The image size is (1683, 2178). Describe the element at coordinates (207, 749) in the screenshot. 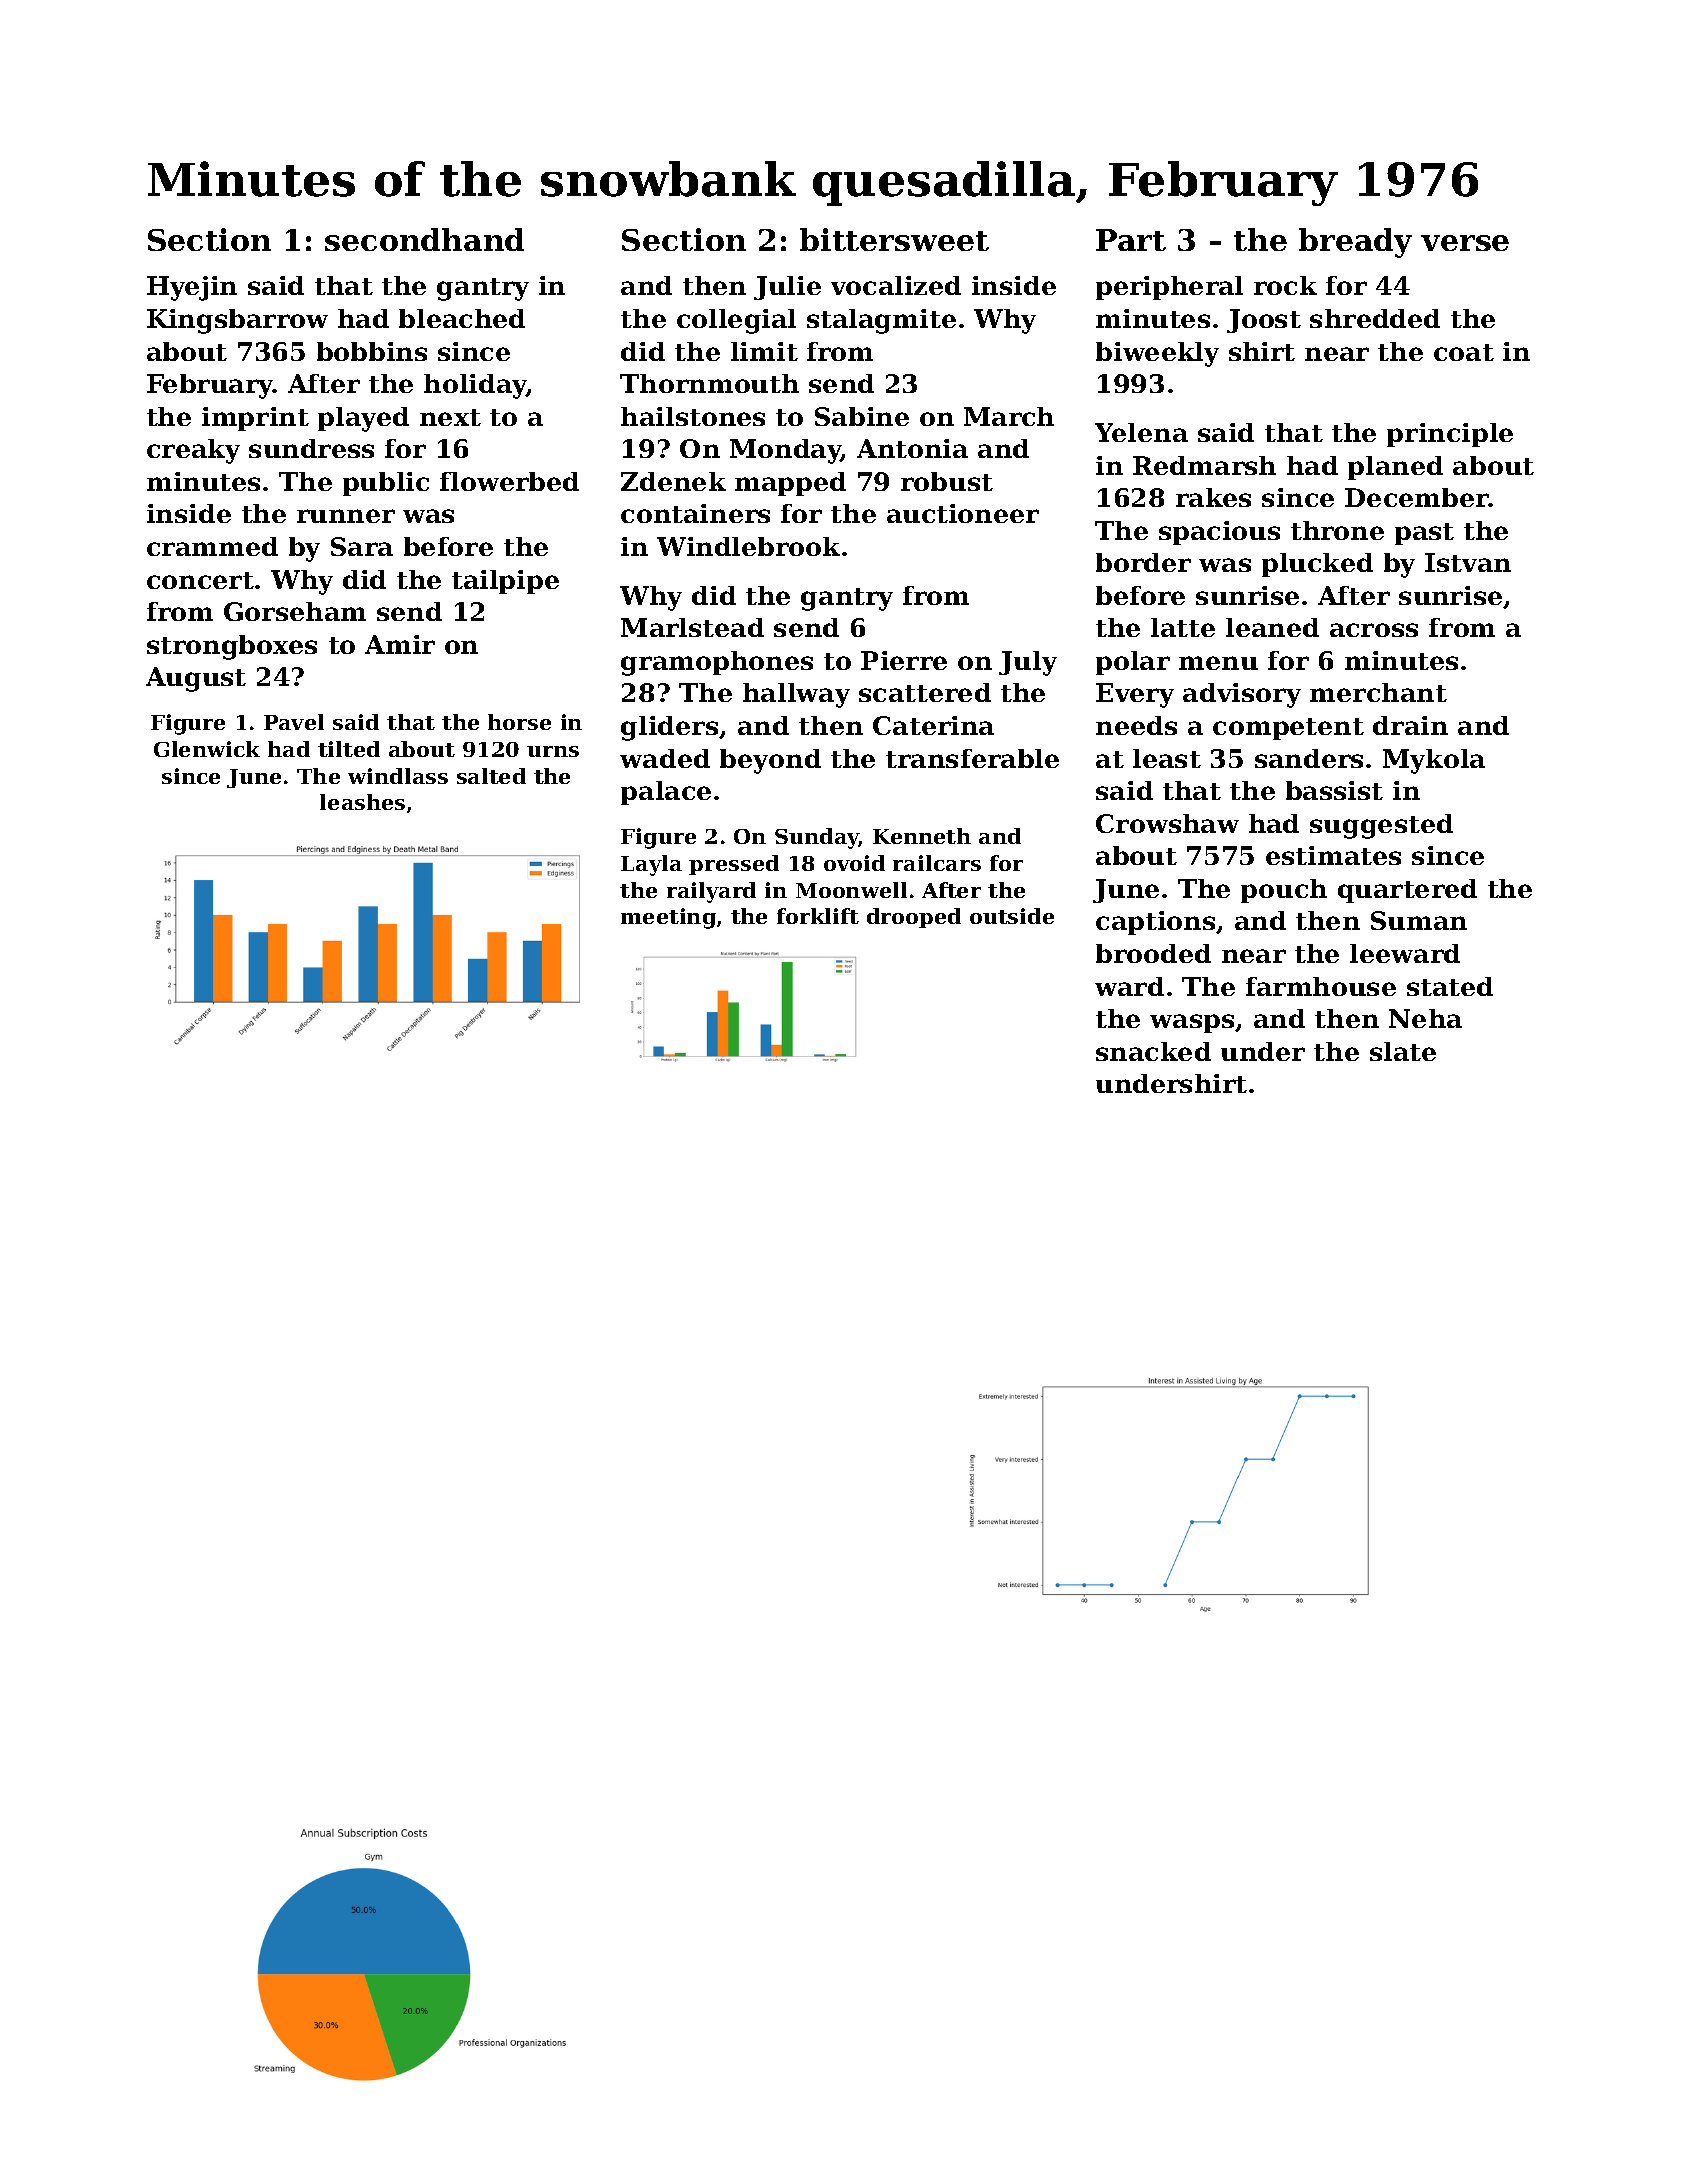

I see `Glenwick` at that location.
